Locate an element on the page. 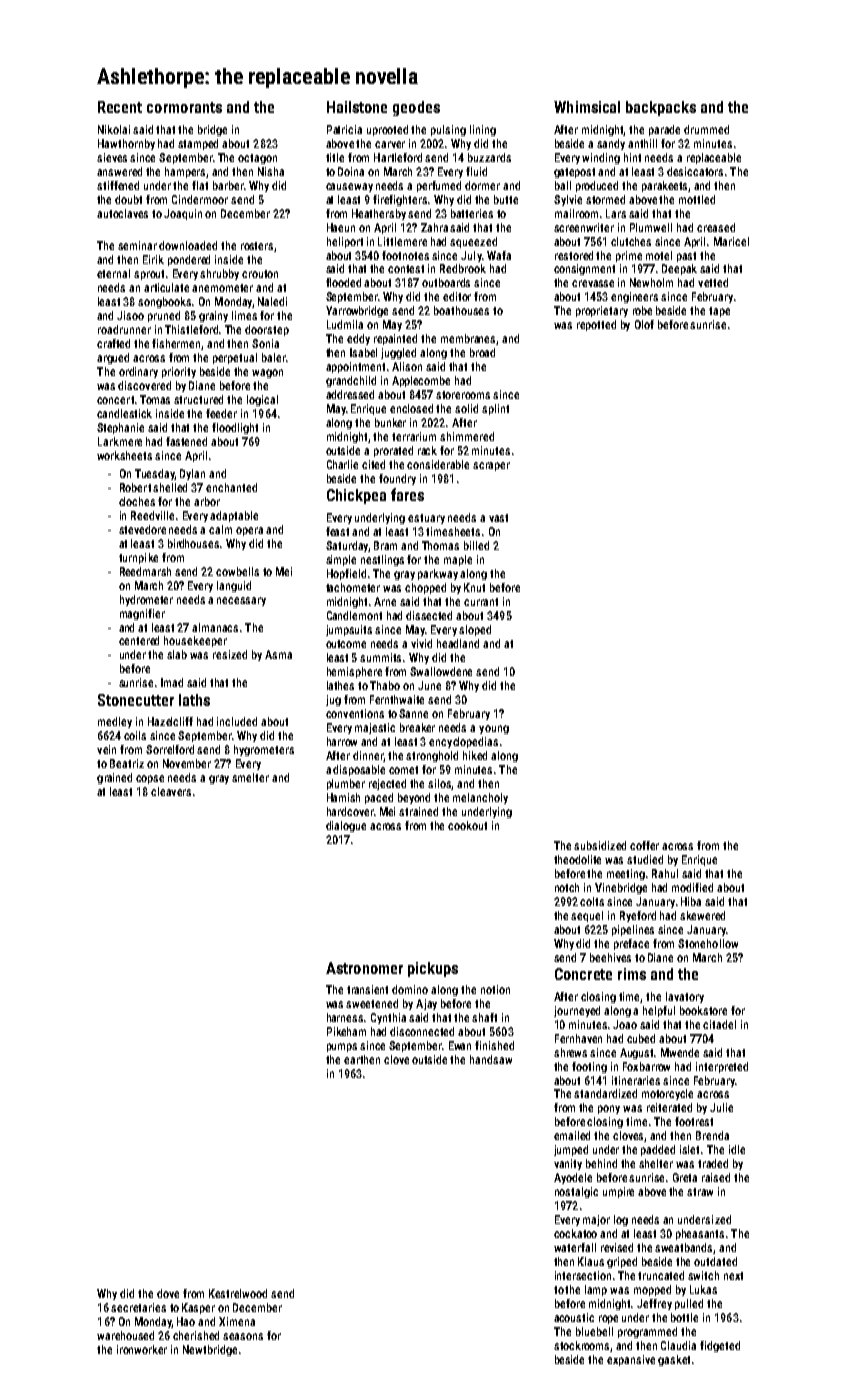 The image size is (849, 1400). backpacks is located at coordinates (661, 108).
